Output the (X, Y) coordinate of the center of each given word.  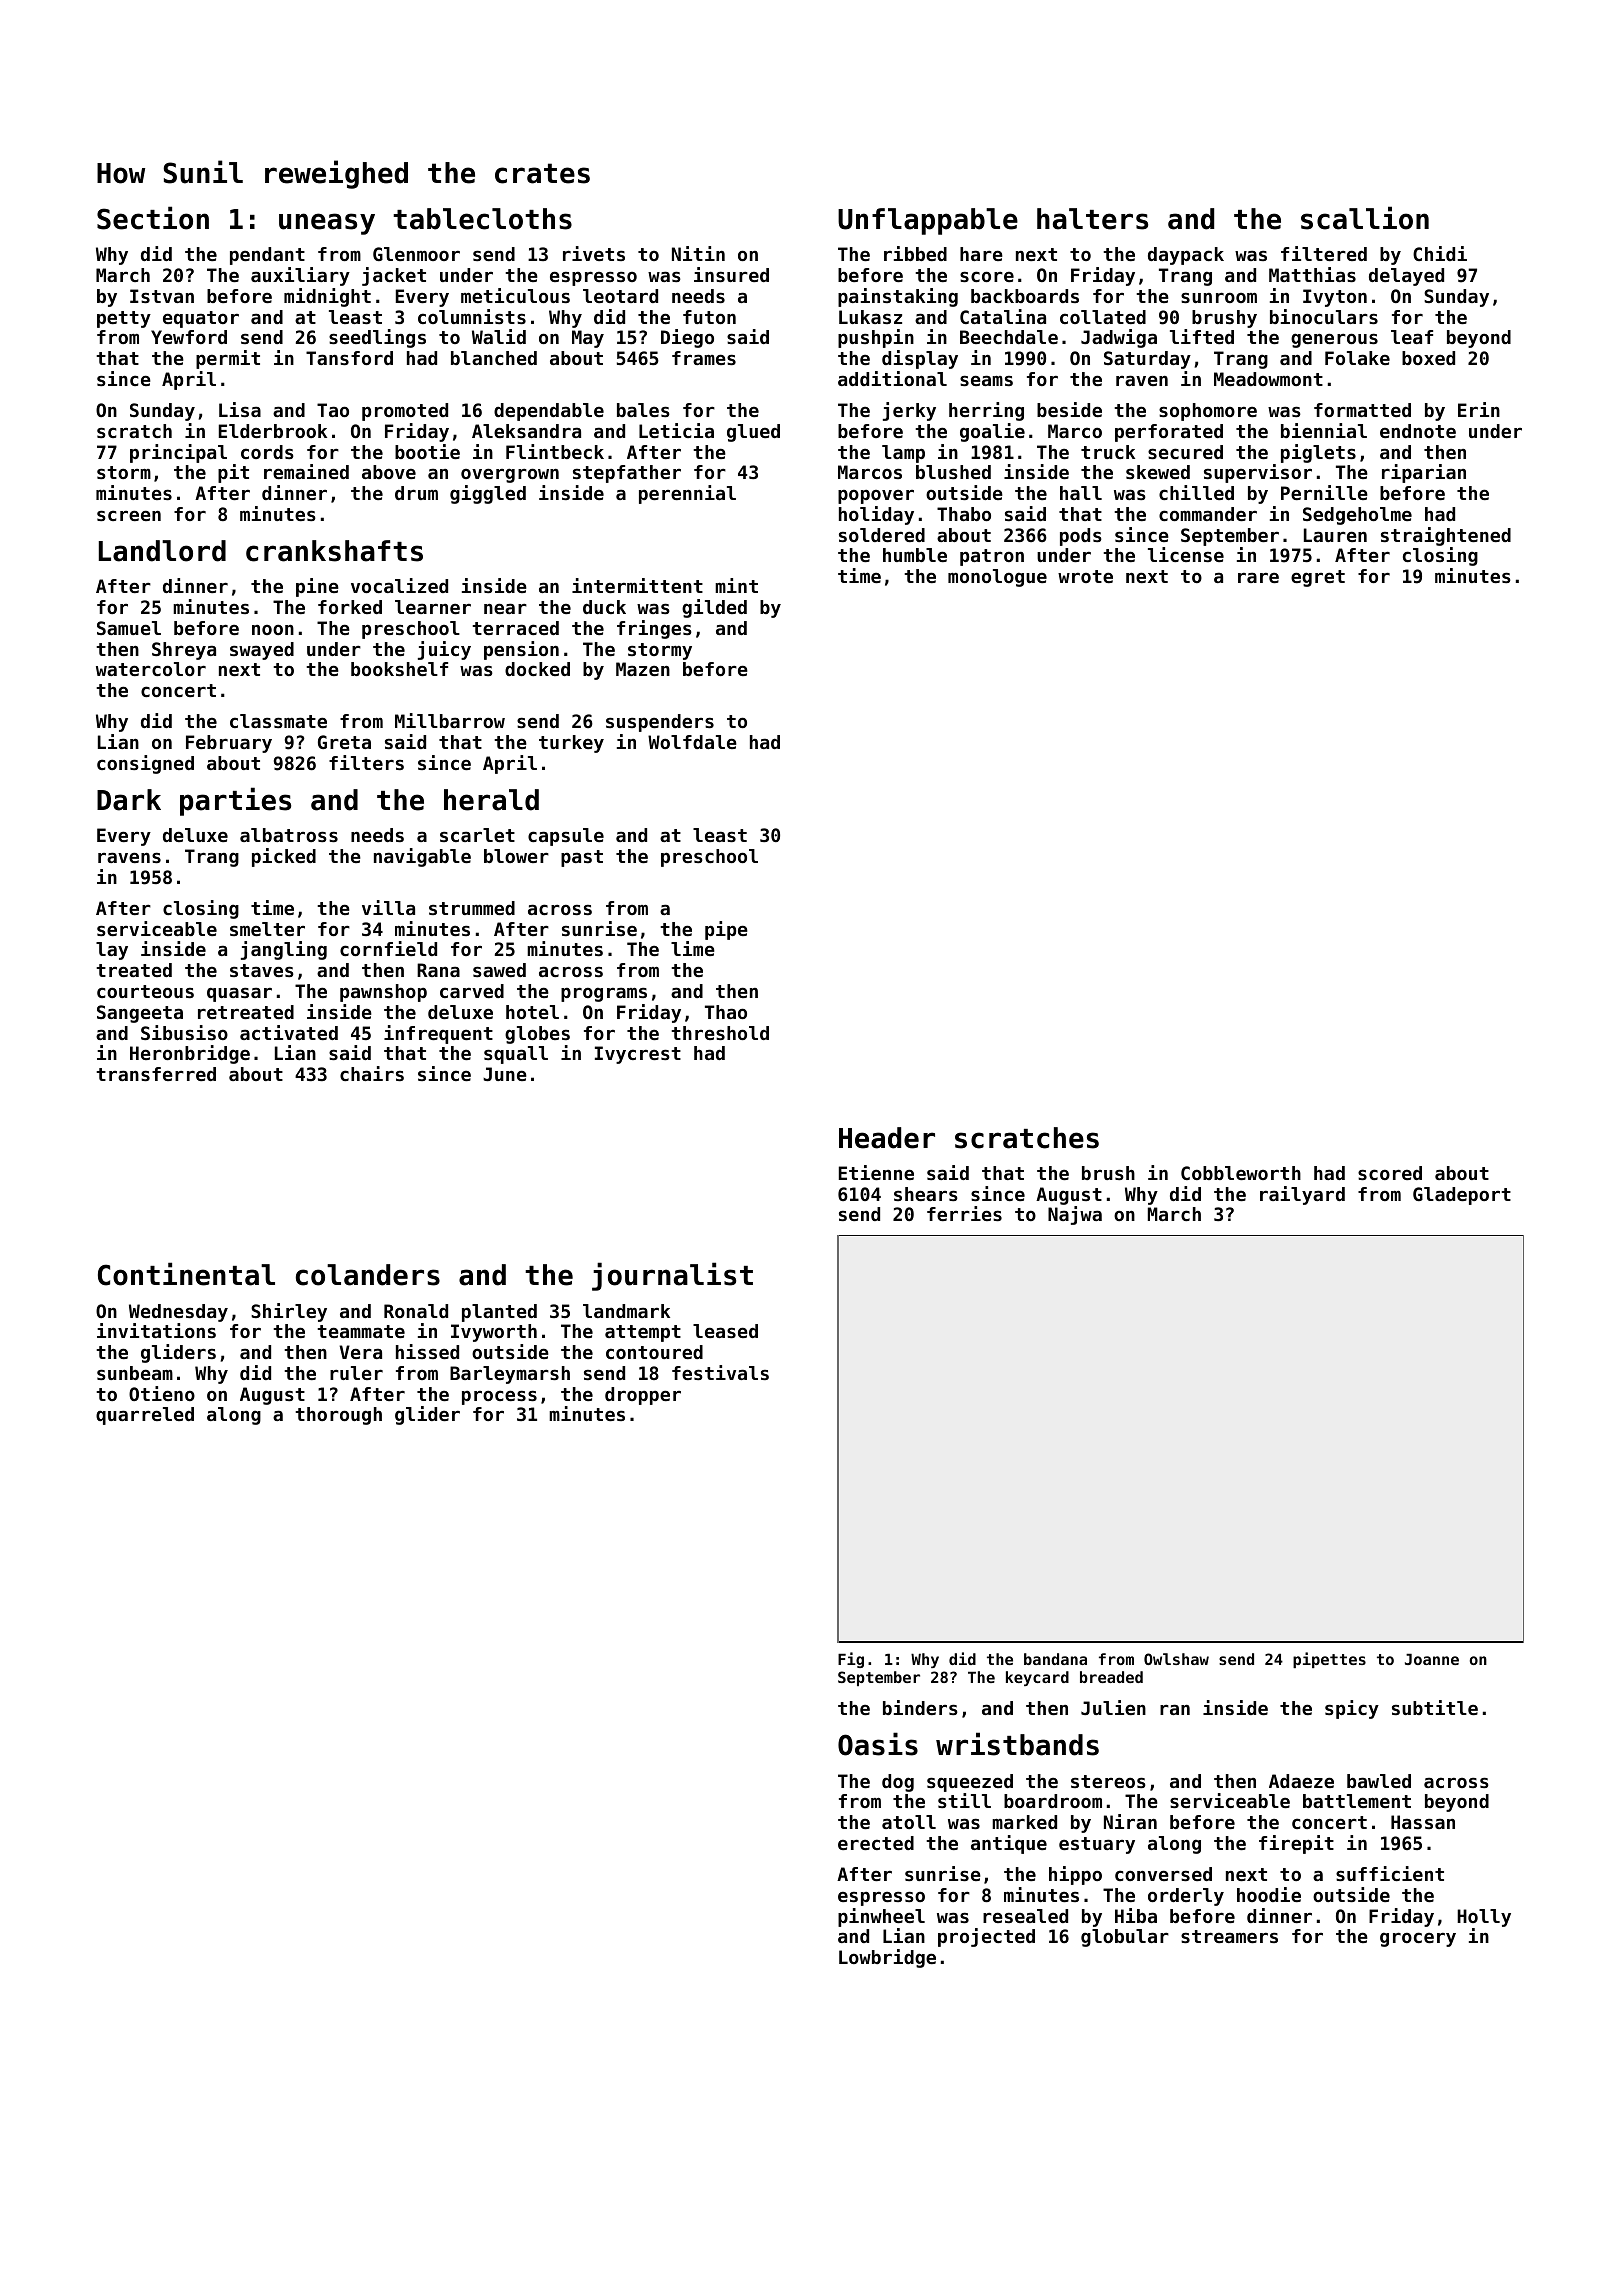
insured (731, 274)
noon (273, 629)
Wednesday (178, 1313)
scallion (1365, 218)
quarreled (145, 1416)
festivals (720, 1372)
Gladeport (1462, 1196)
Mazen (643, 669)
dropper (643, 1396)
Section (153, 218)
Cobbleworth (1241, 1173)
